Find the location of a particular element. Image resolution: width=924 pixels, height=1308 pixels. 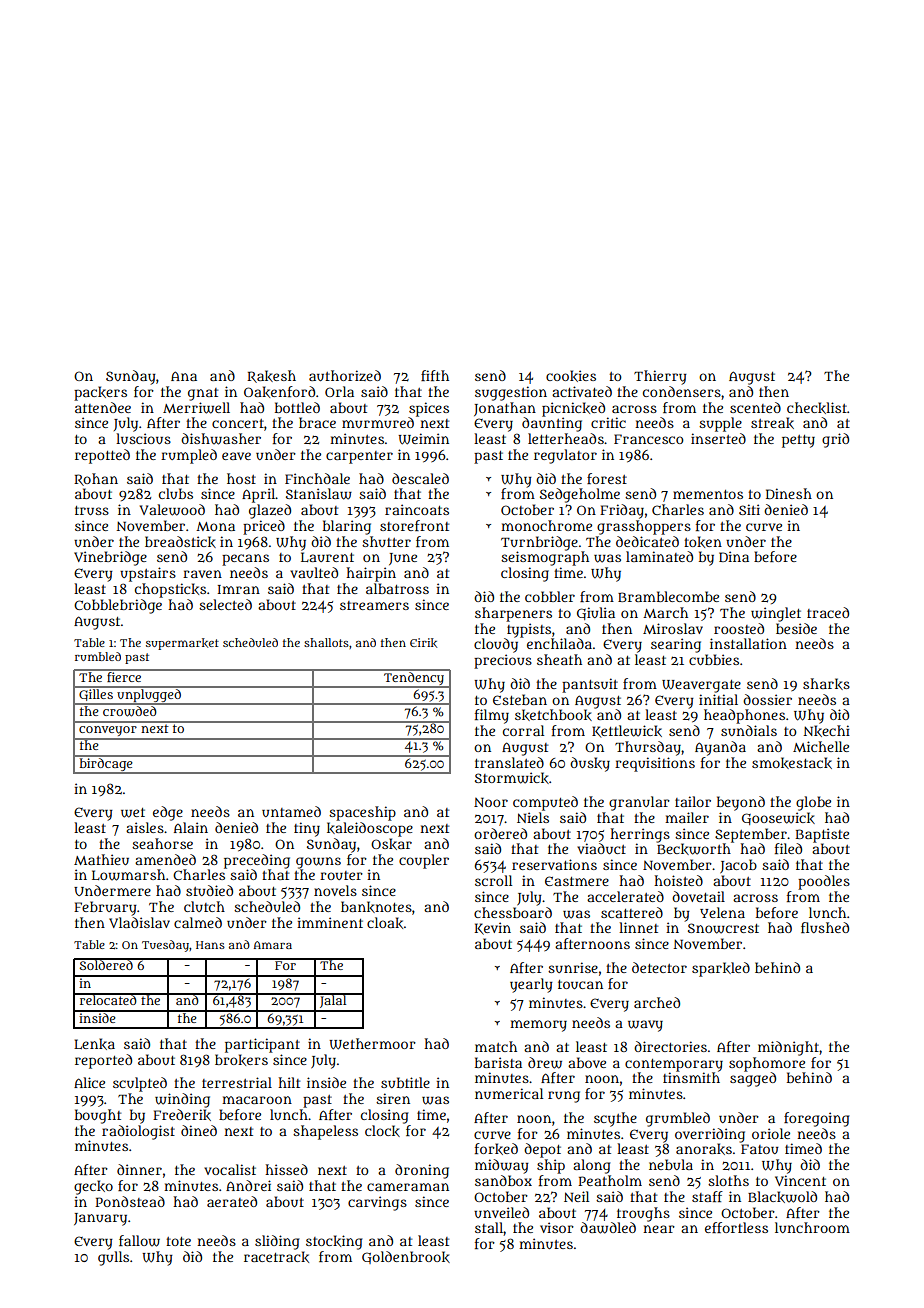

gulls is located at coordinates (113, 1258).
